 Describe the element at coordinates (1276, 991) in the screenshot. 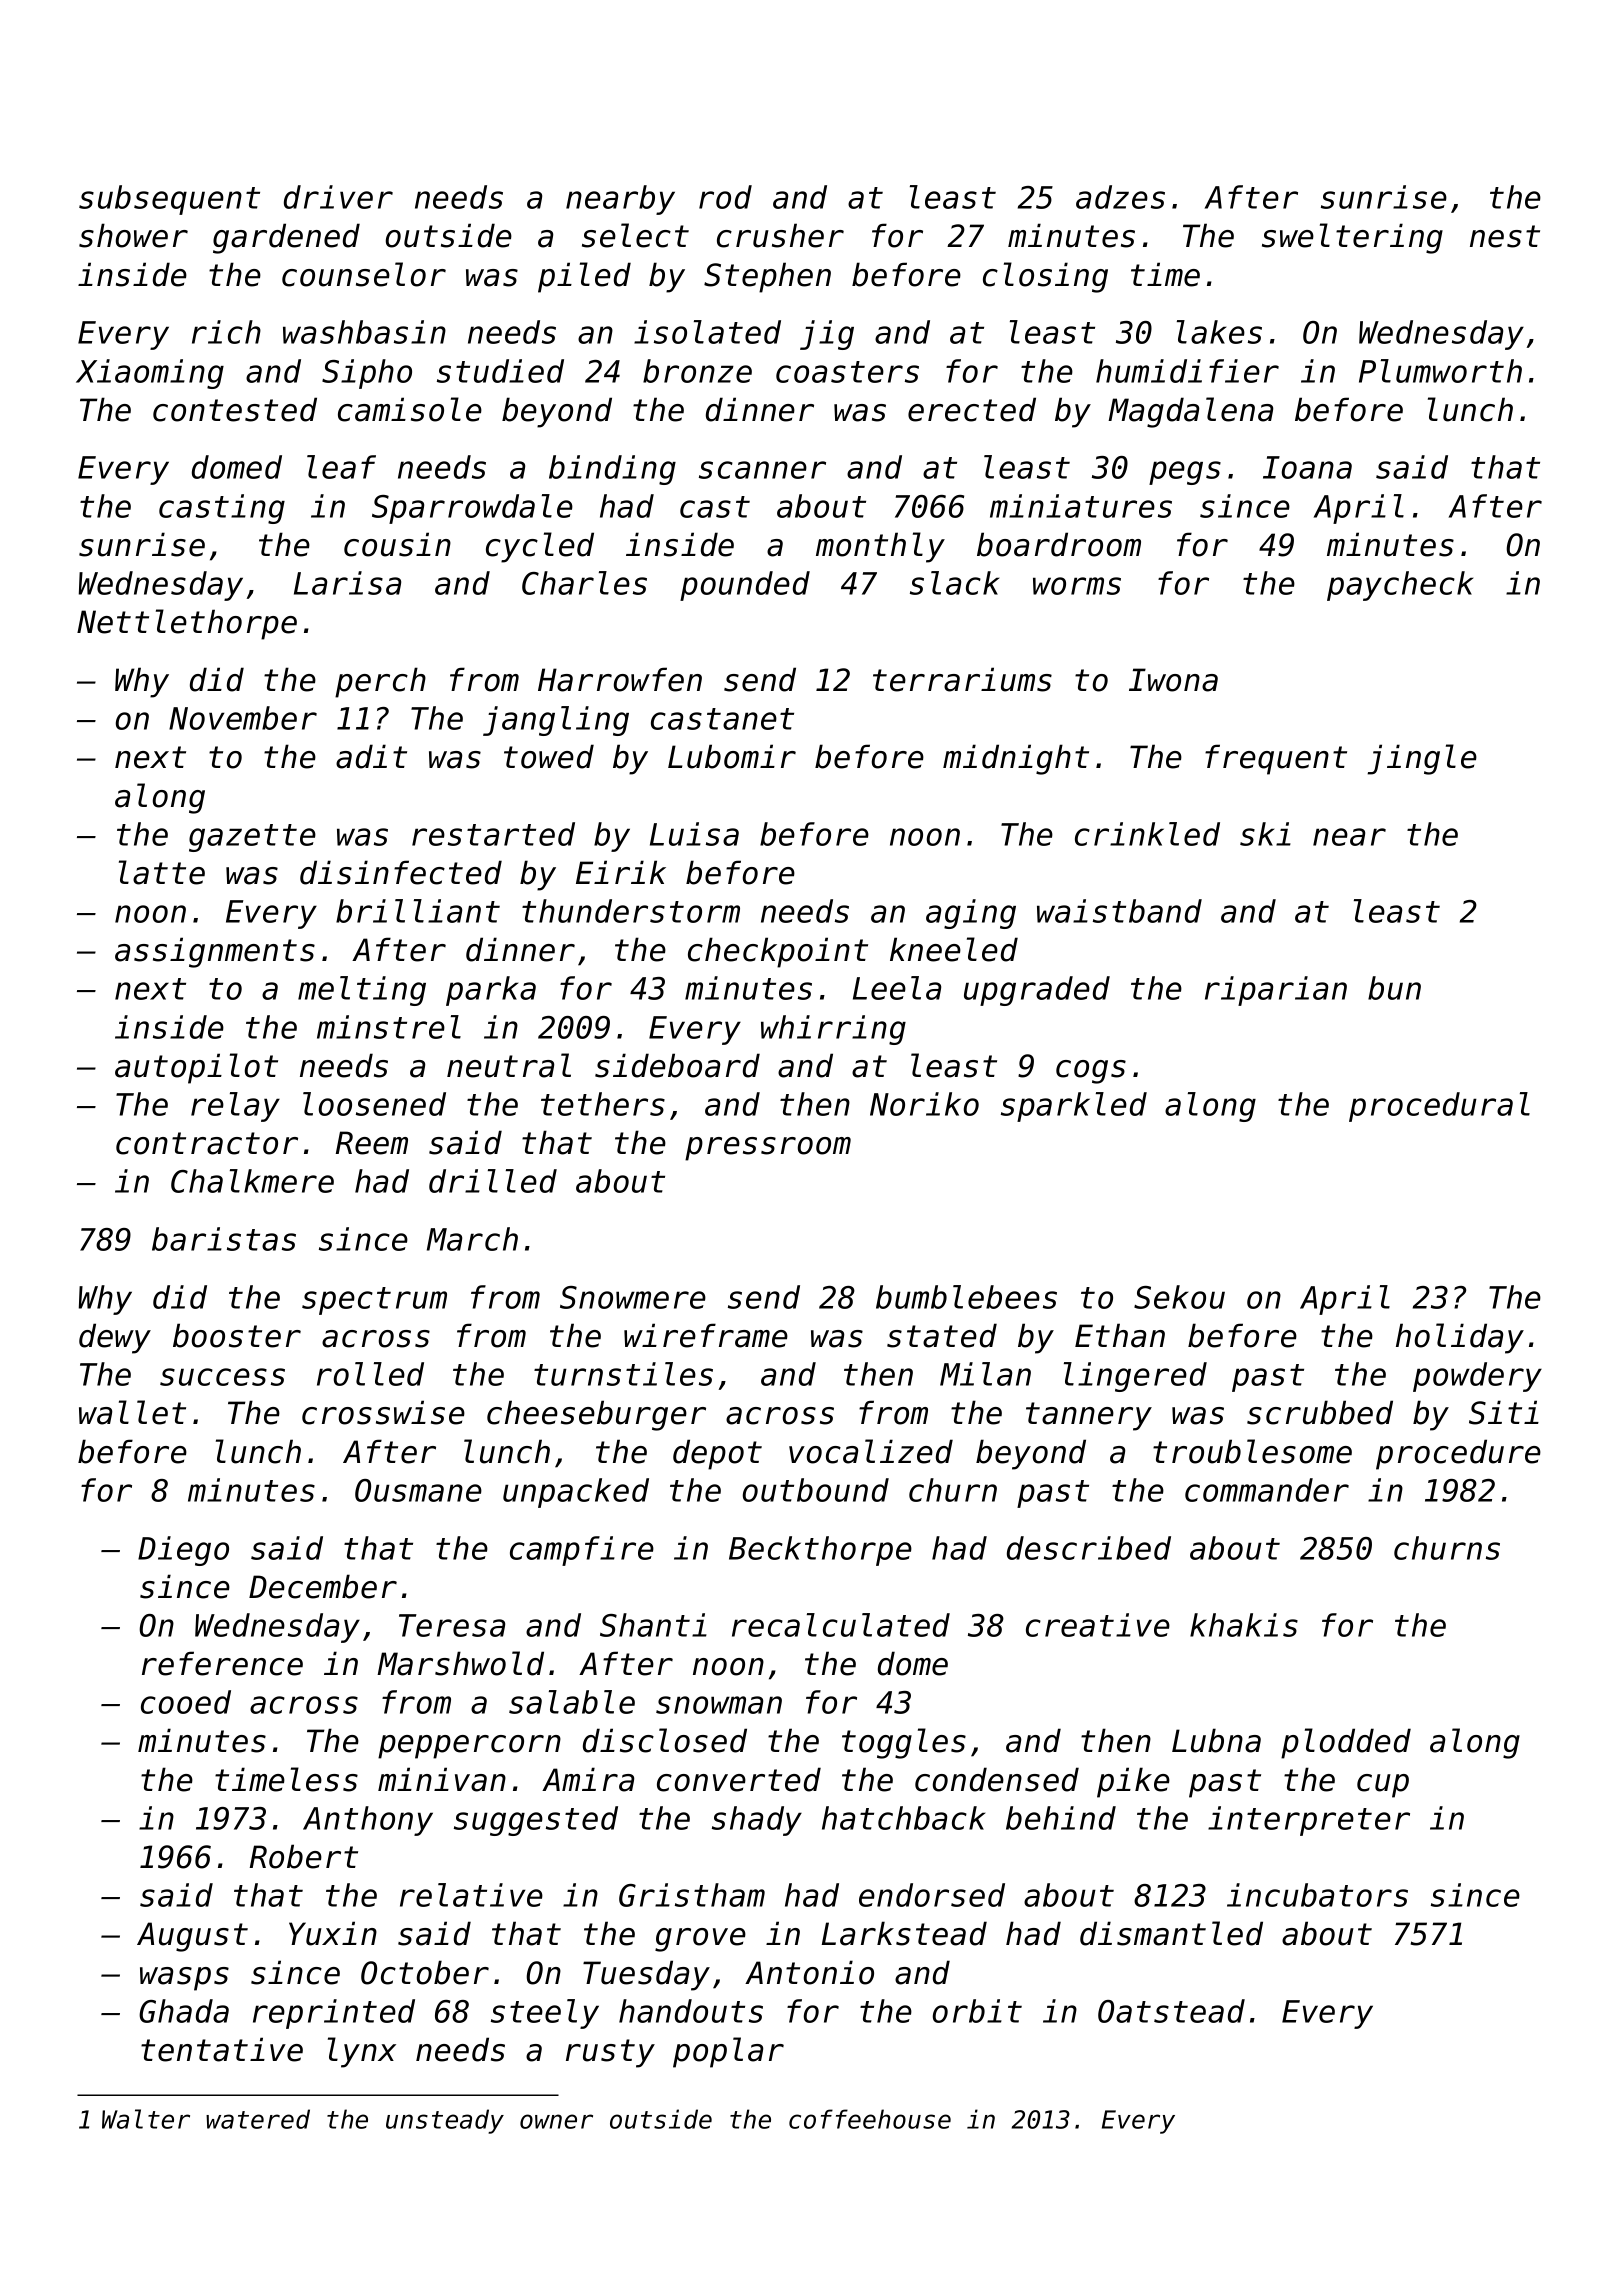

I see `riparian` at that location.
